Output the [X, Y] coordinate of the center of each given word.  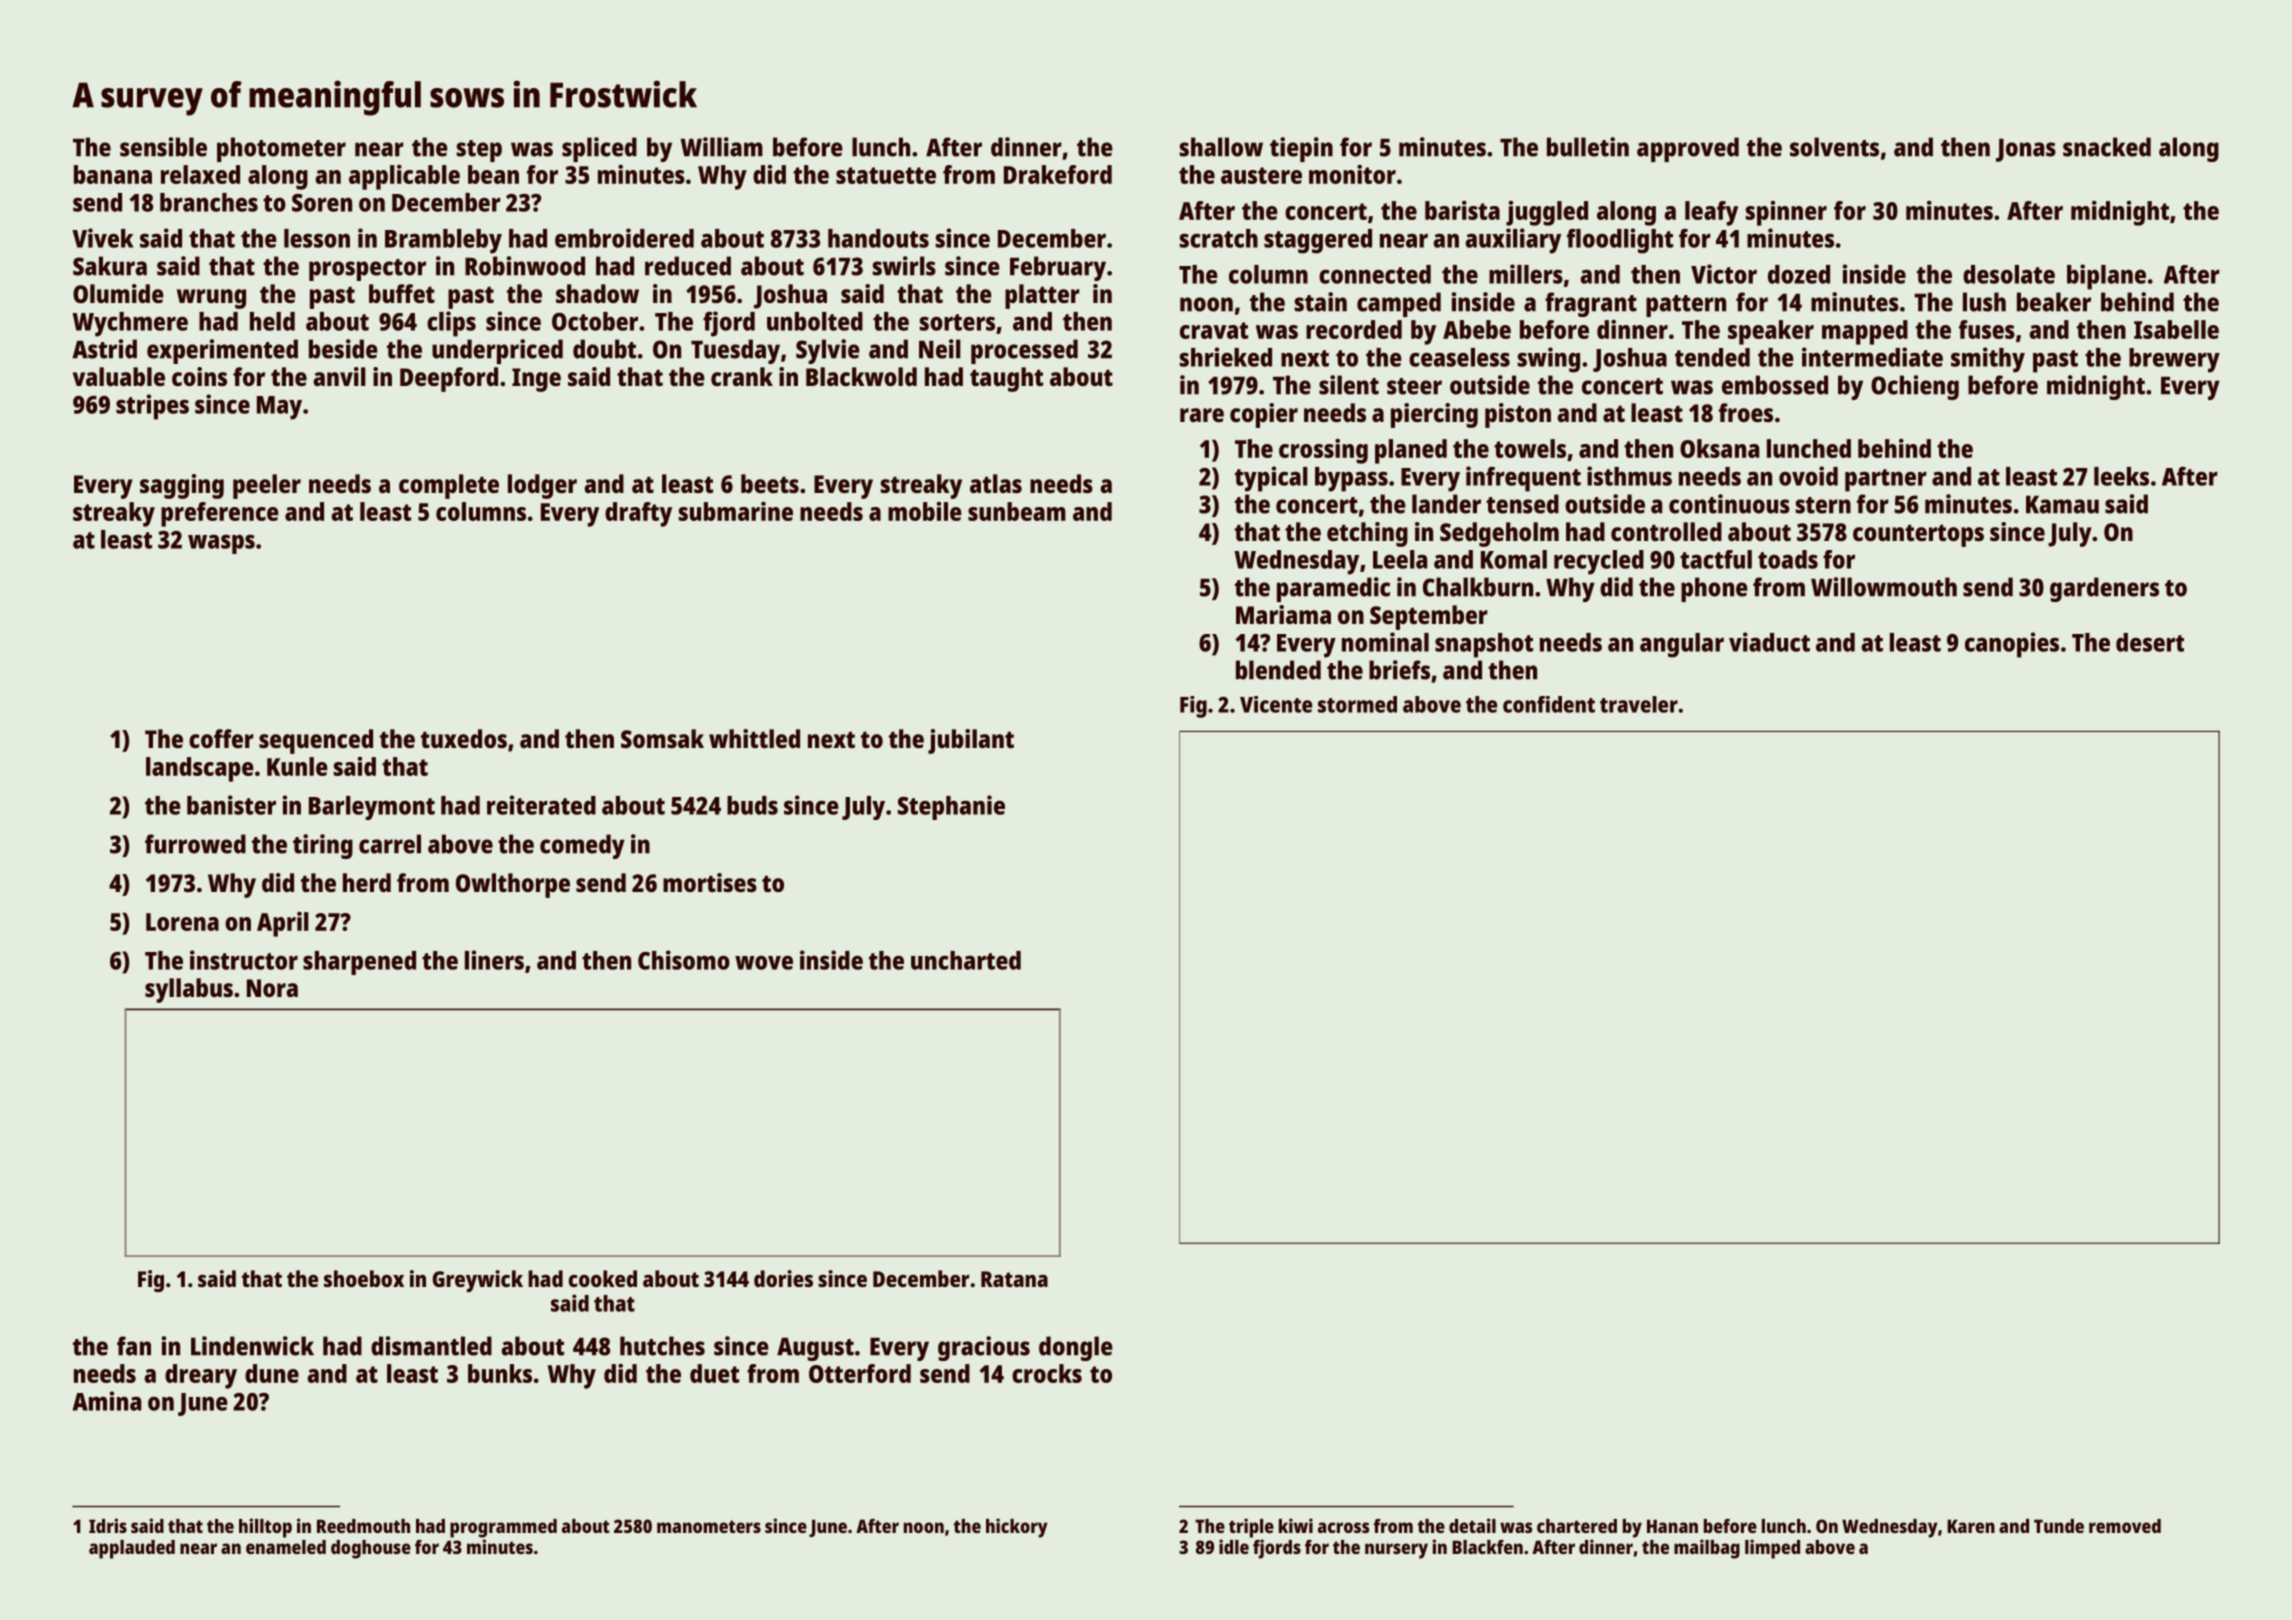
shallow [1221, 147]
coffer [221, 738]
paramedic [1333, 589]
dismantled [431, 1346]
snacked [2107, 147]
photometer [281, 149]
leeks [2121, 476]
